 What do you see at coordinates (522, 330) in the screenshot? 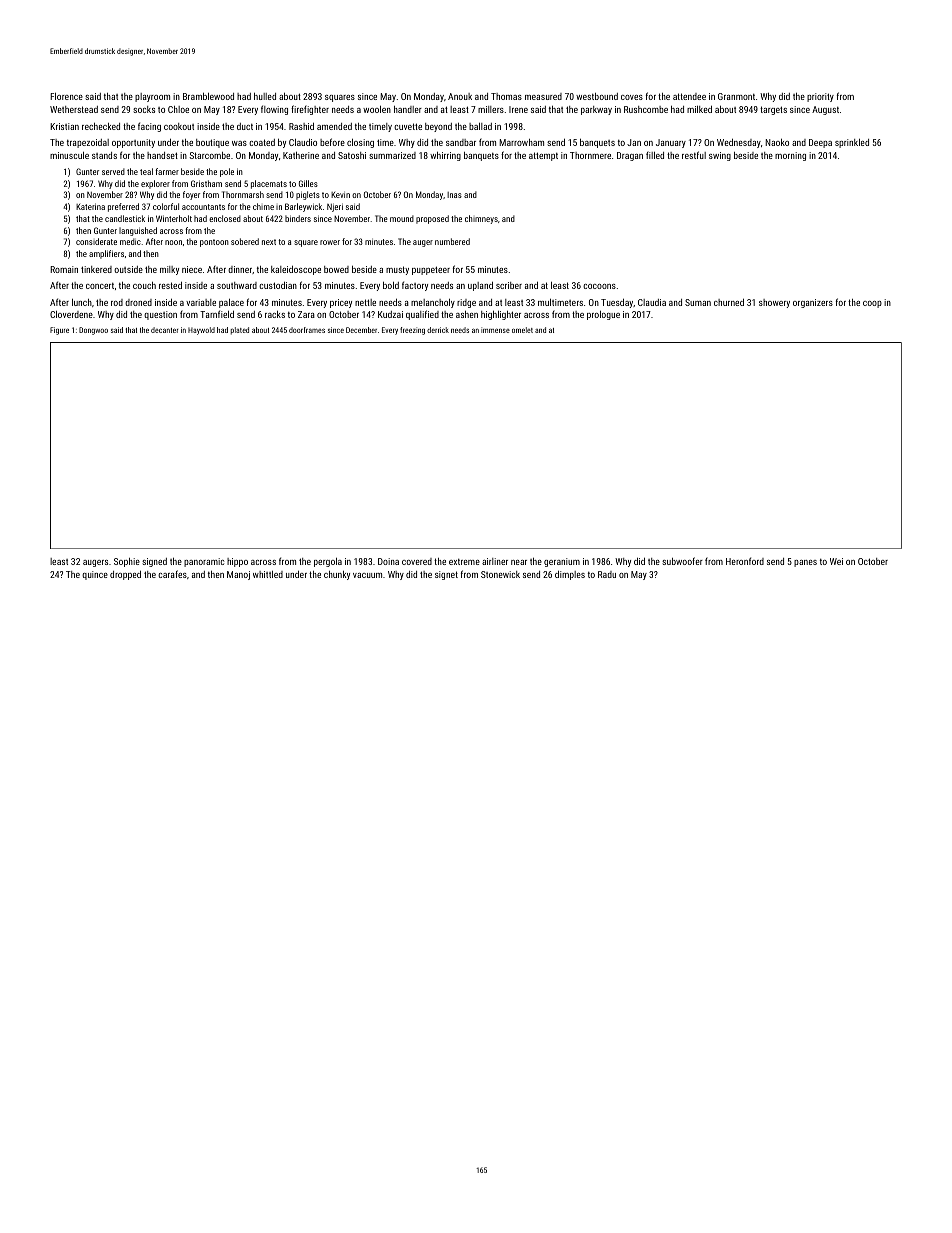
I see `omelet` at bounding box center [522, 330].
